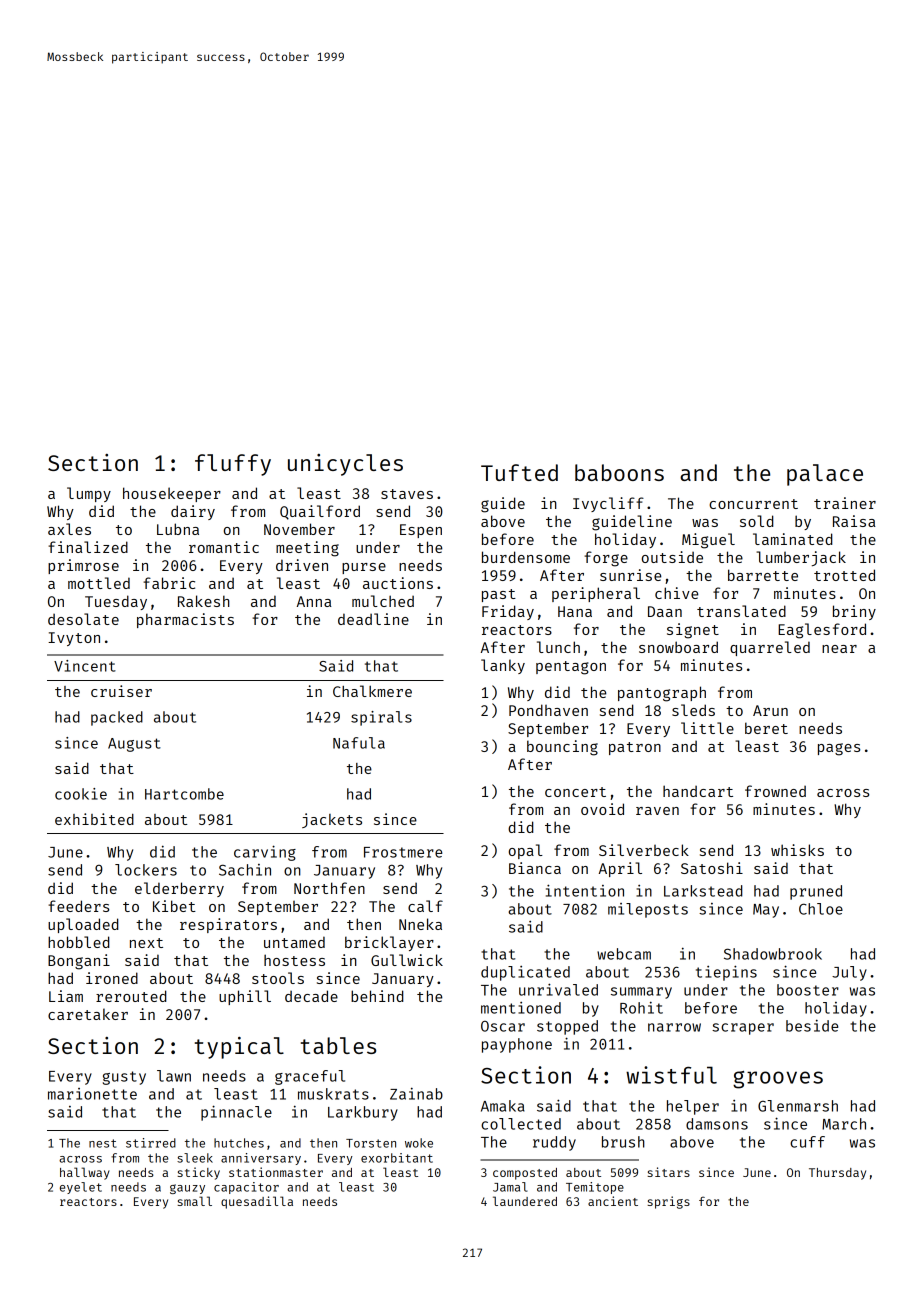  Describe the element at coordinates (849, 973) in the screenshot. I see `July` at that location.
